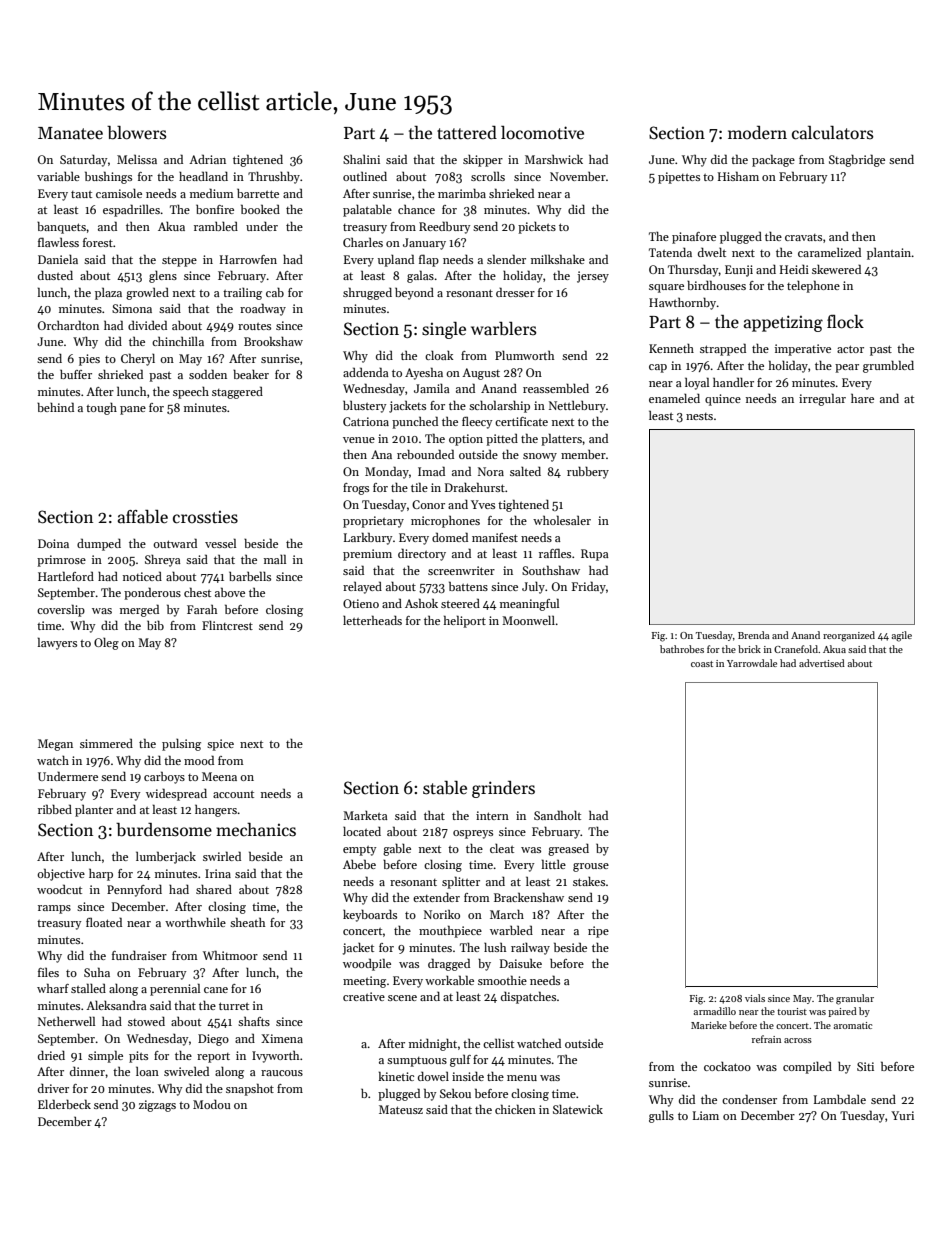 Image resolution: width=952 pixels, height=1233 pixels. What do you see at coordinates (578, 1109) in the screenshot?
I see `Slatewick` at bounding box center [578, 1109].
